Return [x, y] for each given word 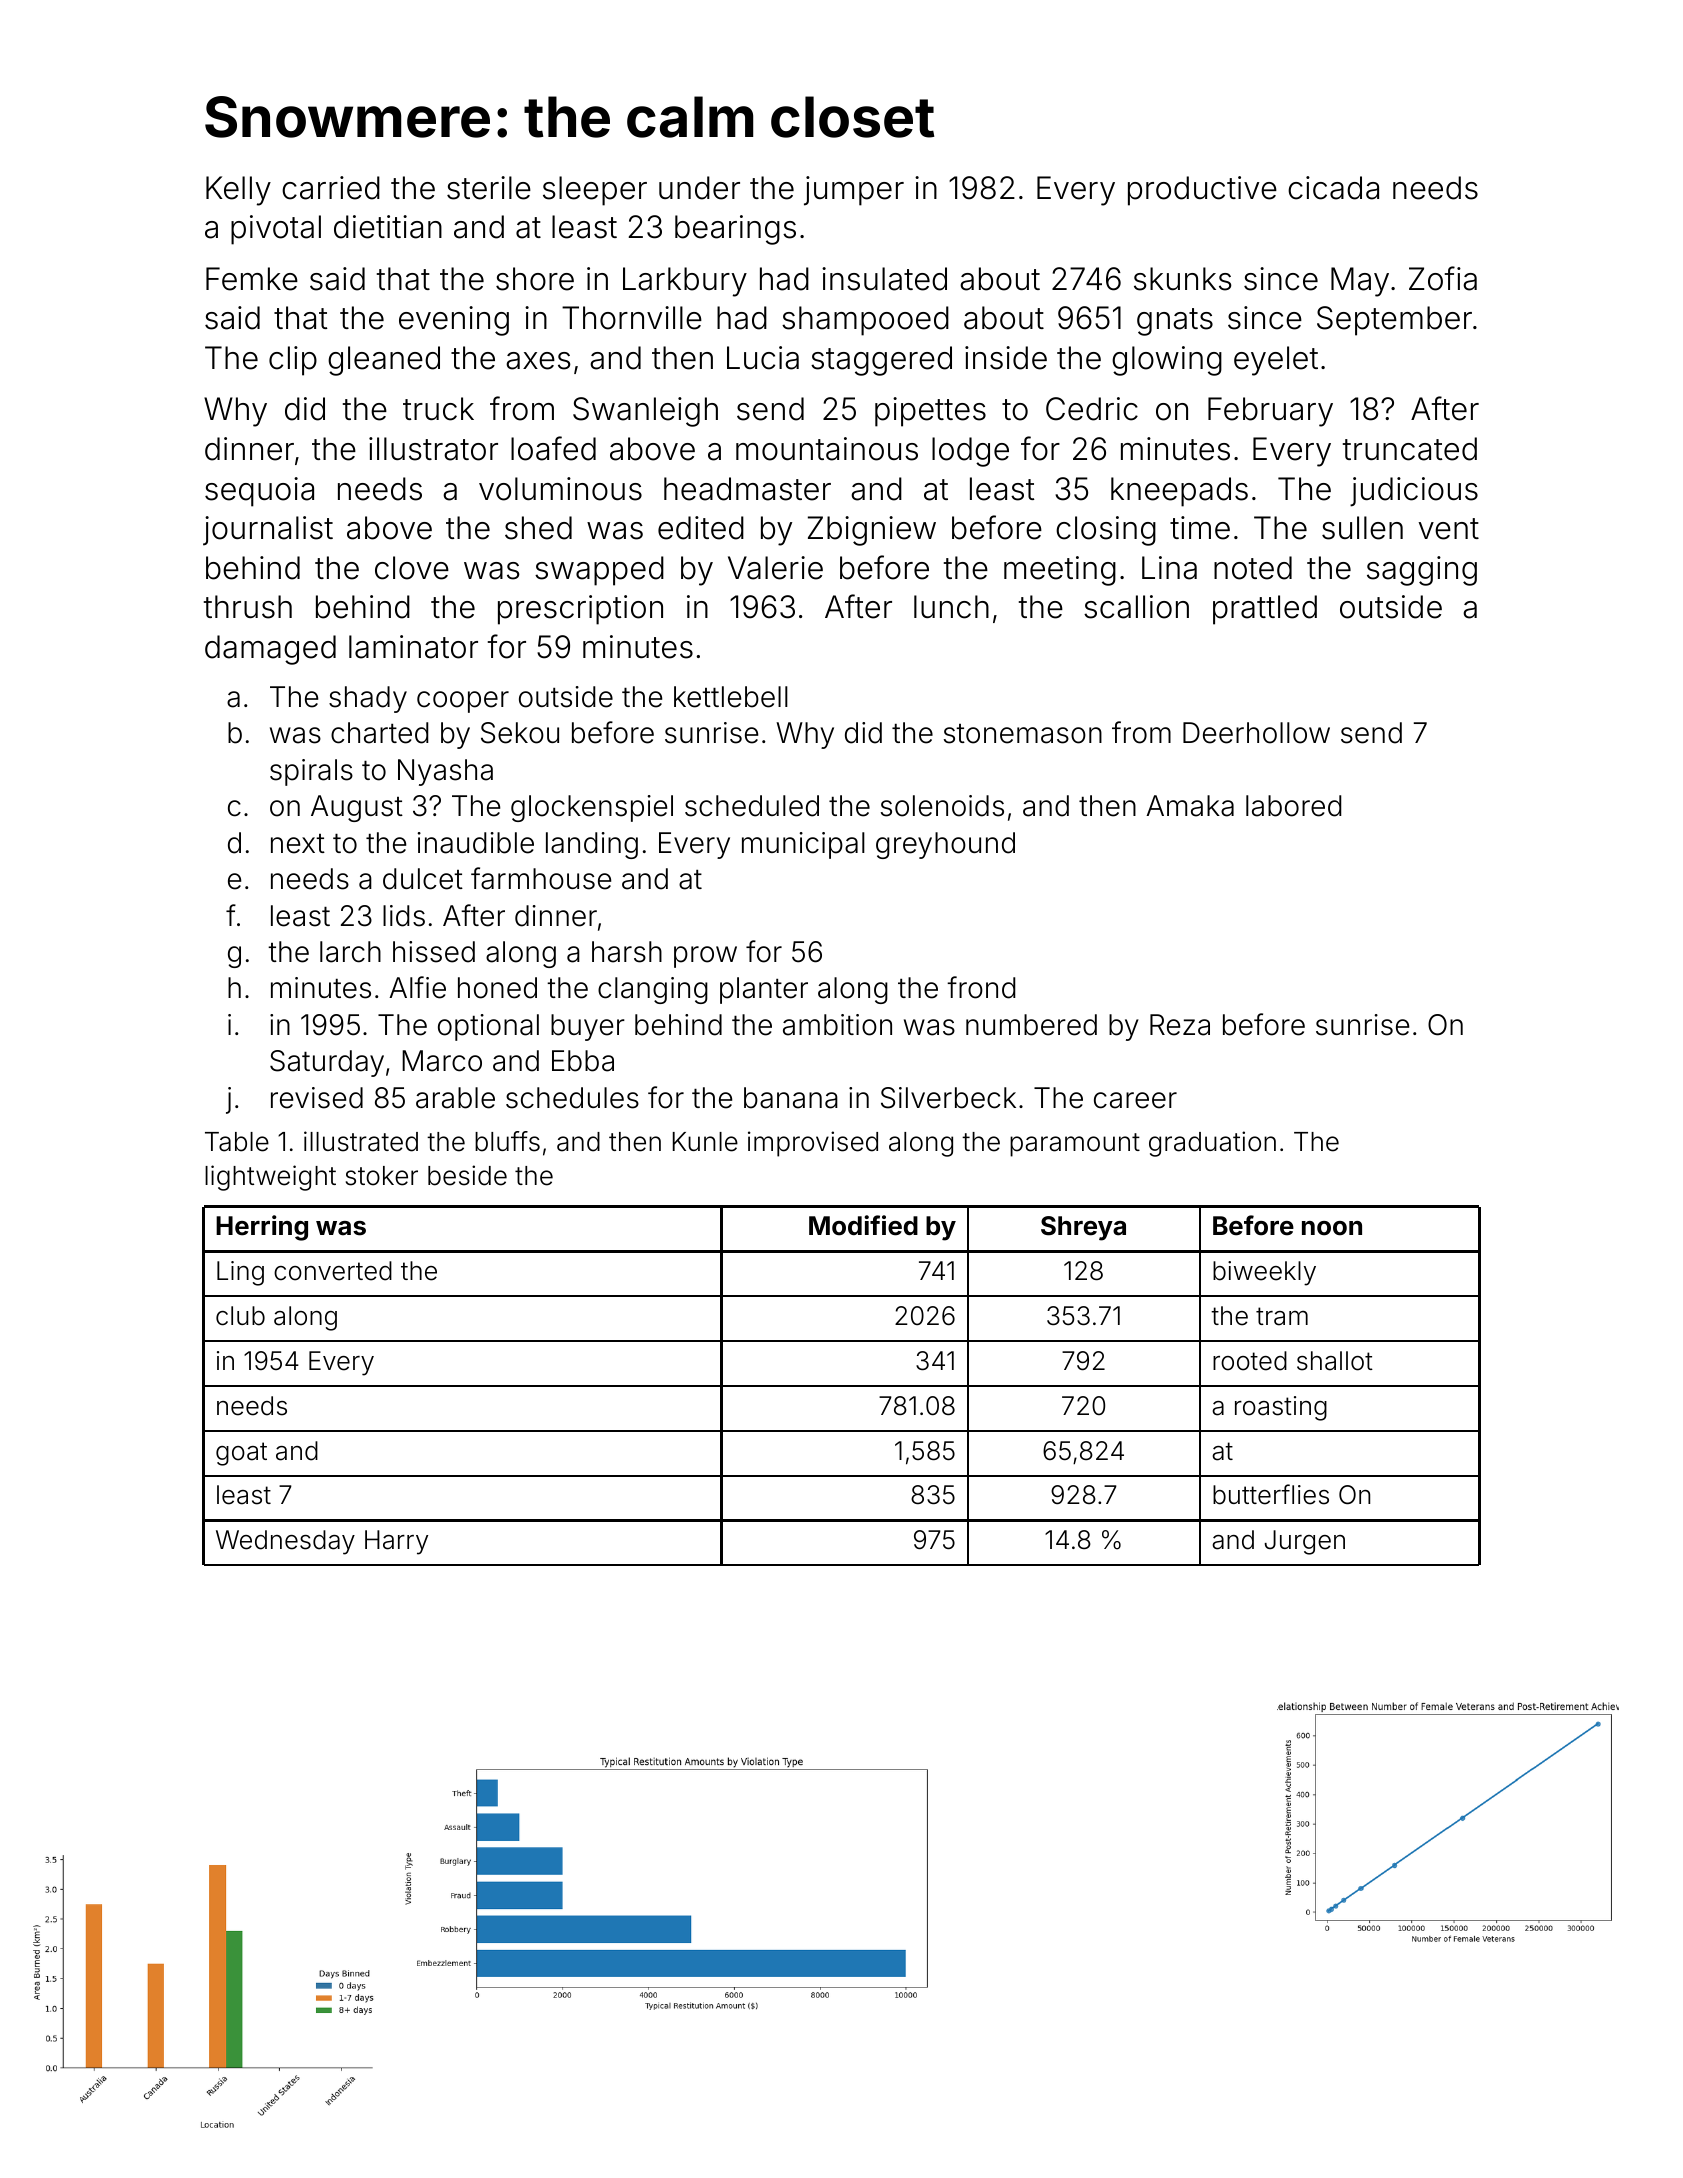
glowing [1167, 361]
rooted [1250, 1361]
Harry [396, 1542]
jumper [854, 191]
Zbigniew [872, 531]
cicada [1333, 188]
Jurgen [1305, 1542]
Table [237, 1142]
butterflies [1271, 1494]
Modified [863, 1225]
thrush [248, 607]
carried [331, 188]
